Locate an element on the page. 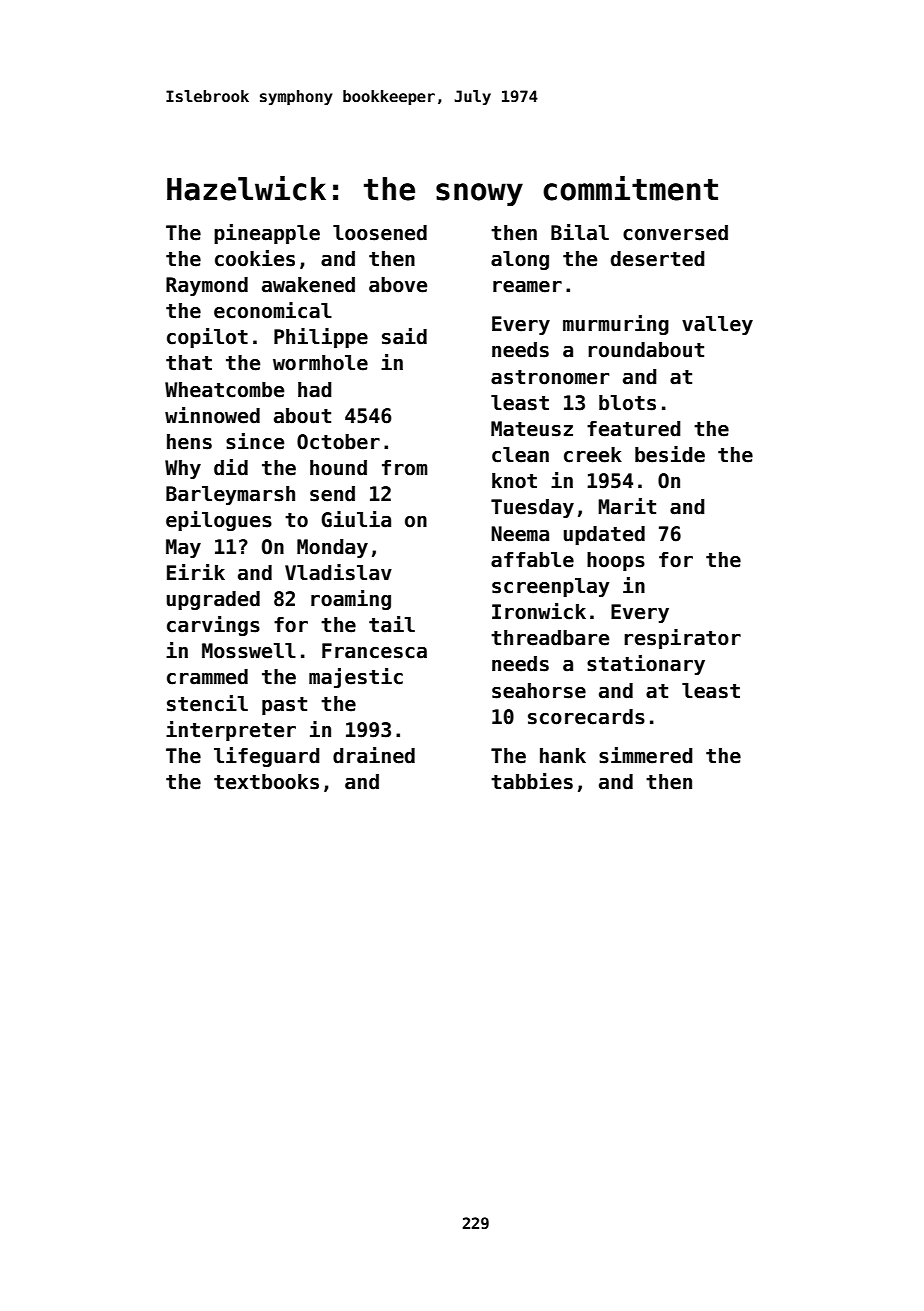 The image size is (924, 1311). wormhole is located at coordinates (320, 363).
